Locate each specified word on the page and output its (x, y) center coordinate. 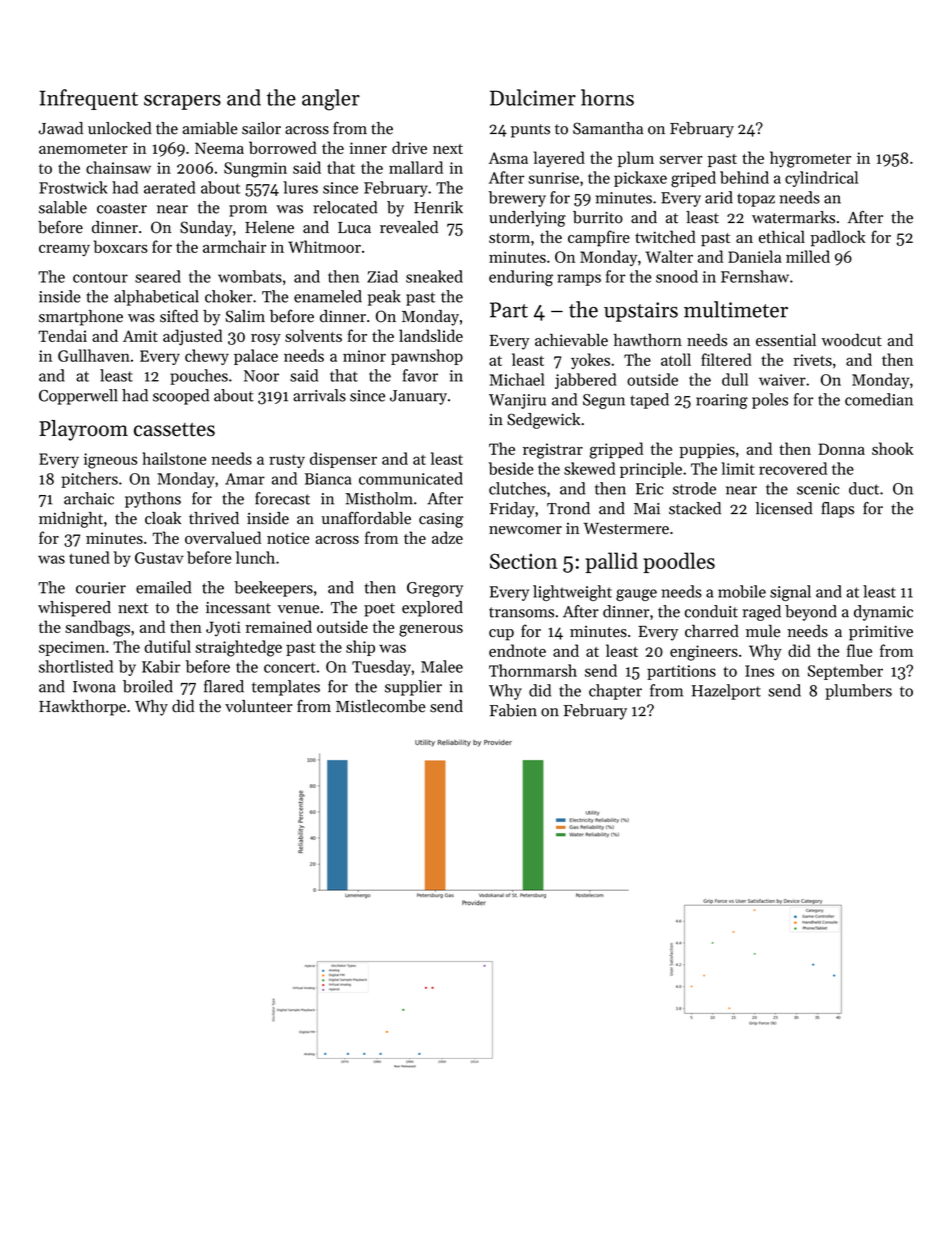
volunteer (259, 706)
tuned (89, 557)
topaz (756, 200)
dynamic (883, 613)
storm (509, 238)
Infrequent (88, 99)
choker (228, 296)
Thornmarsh (533, 670)
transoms (521, 612)
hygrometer (810, 159)
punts (530, 131)
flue (859, 650)
